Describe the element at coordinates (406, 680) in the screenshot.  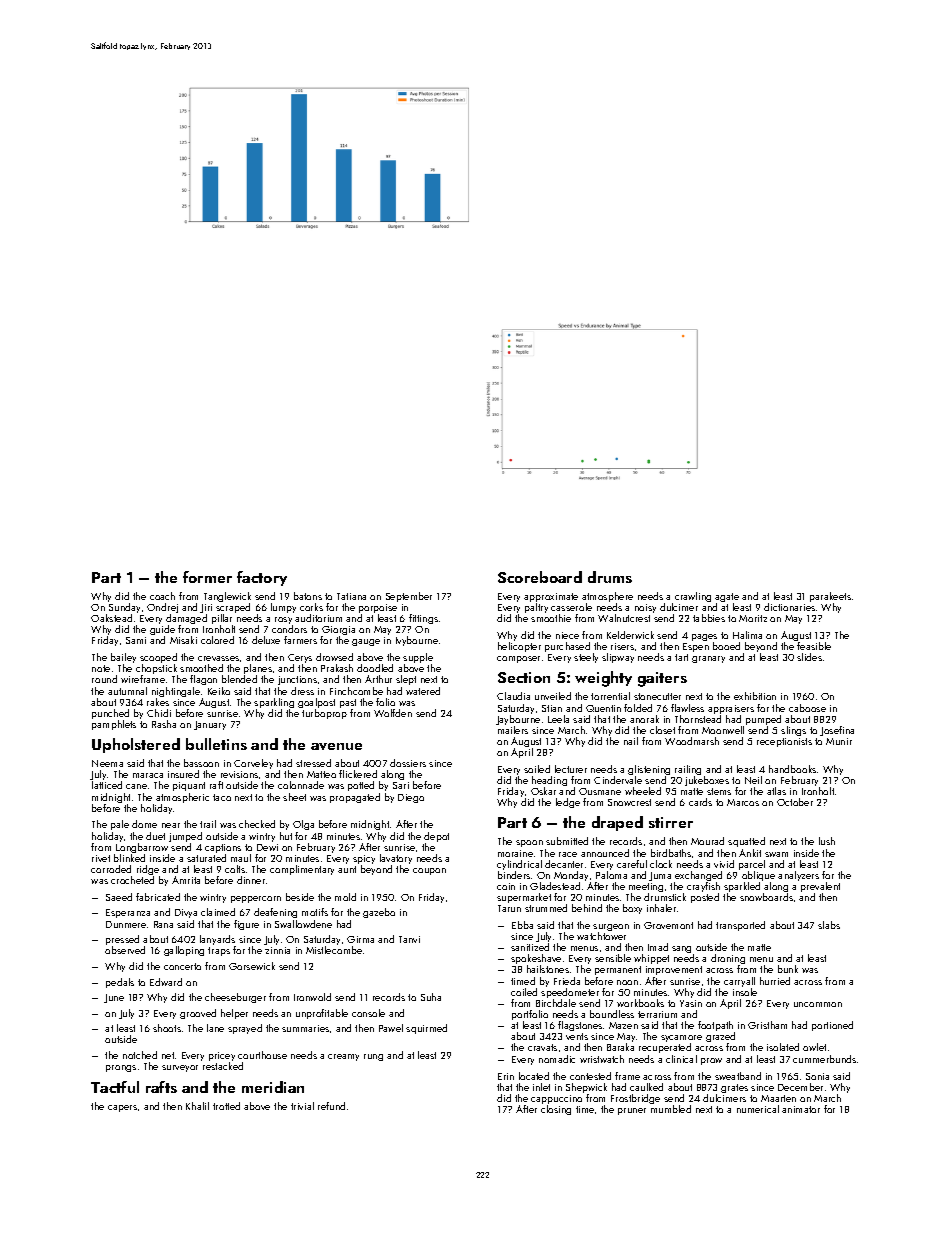
I see `slept` at that location.
